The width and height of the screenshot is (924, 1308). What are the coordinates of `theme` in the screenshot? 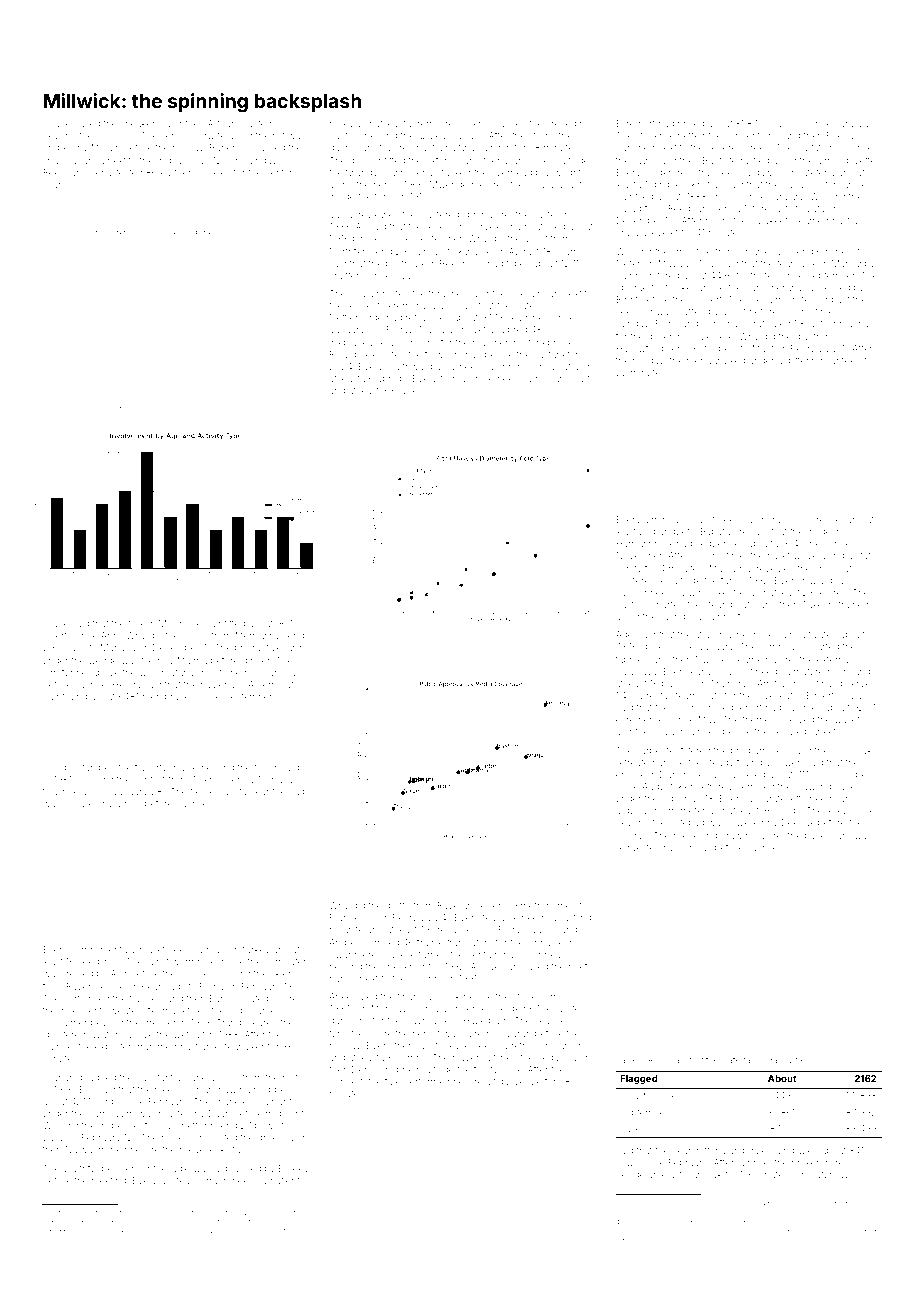 It's located at (756, 719).
